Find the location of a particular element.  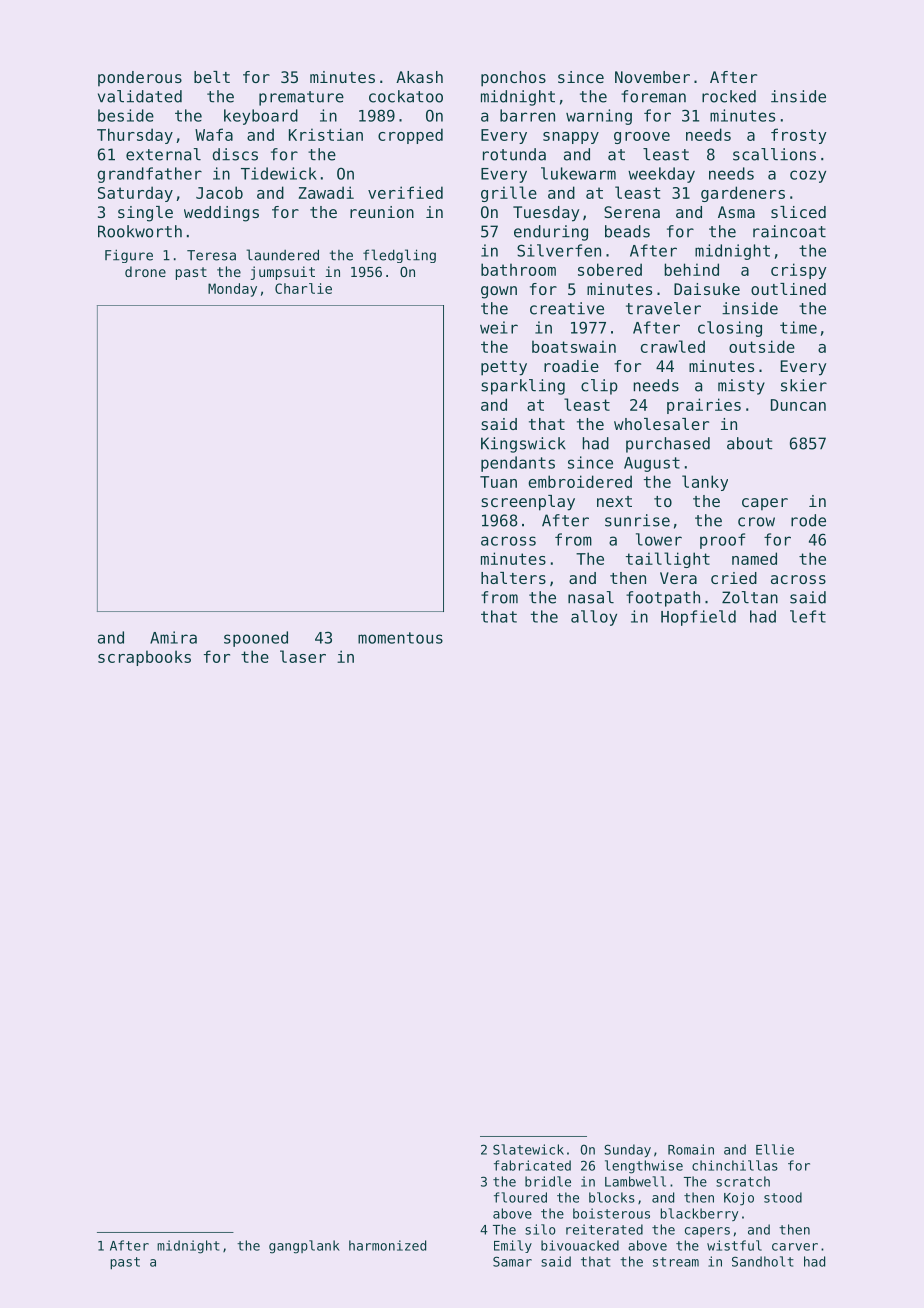

proof is located at coordinates (722, 541).
